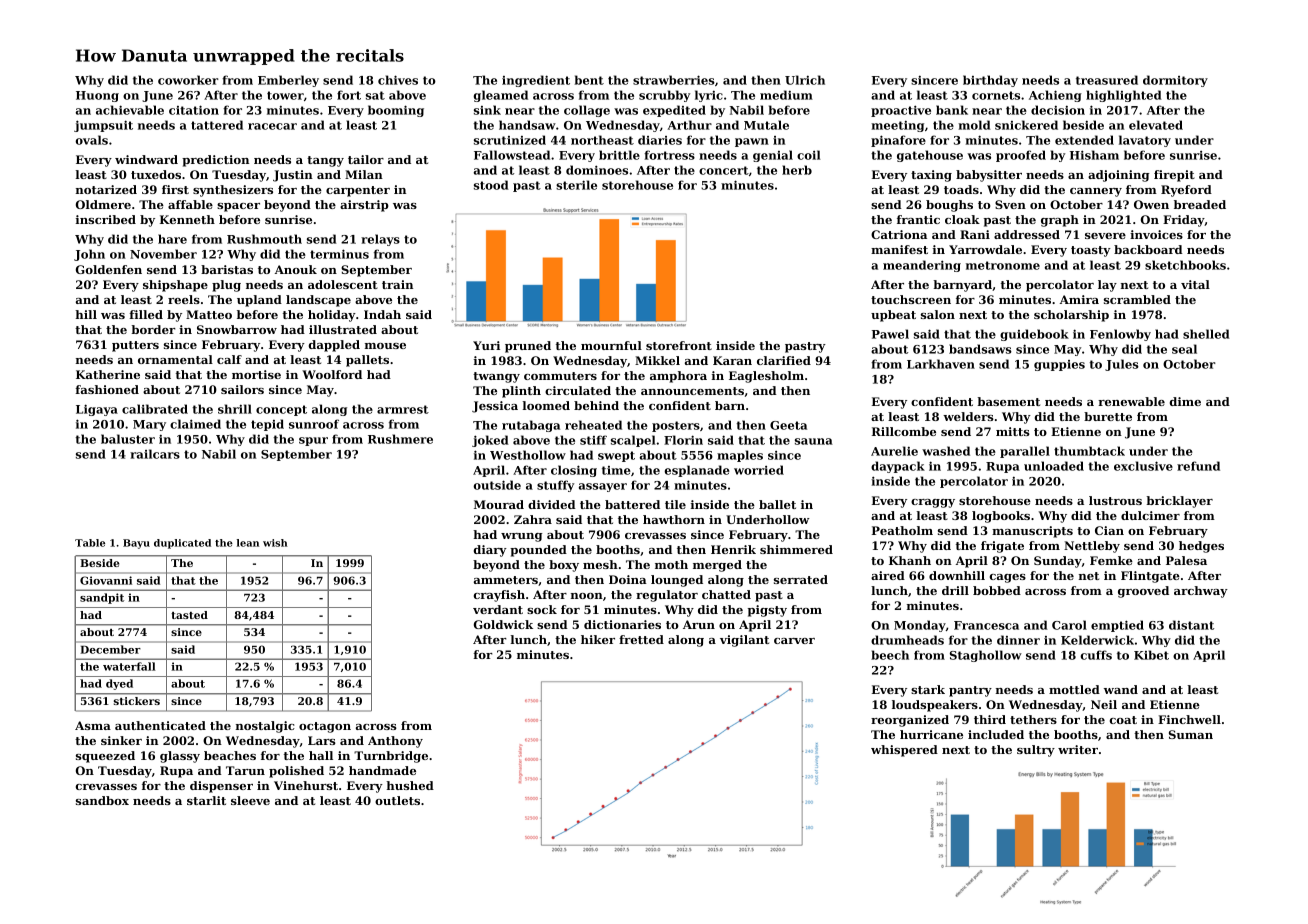  Describe the element at coordinates (221, 787) in the page. I see `dispenser` at that location.
